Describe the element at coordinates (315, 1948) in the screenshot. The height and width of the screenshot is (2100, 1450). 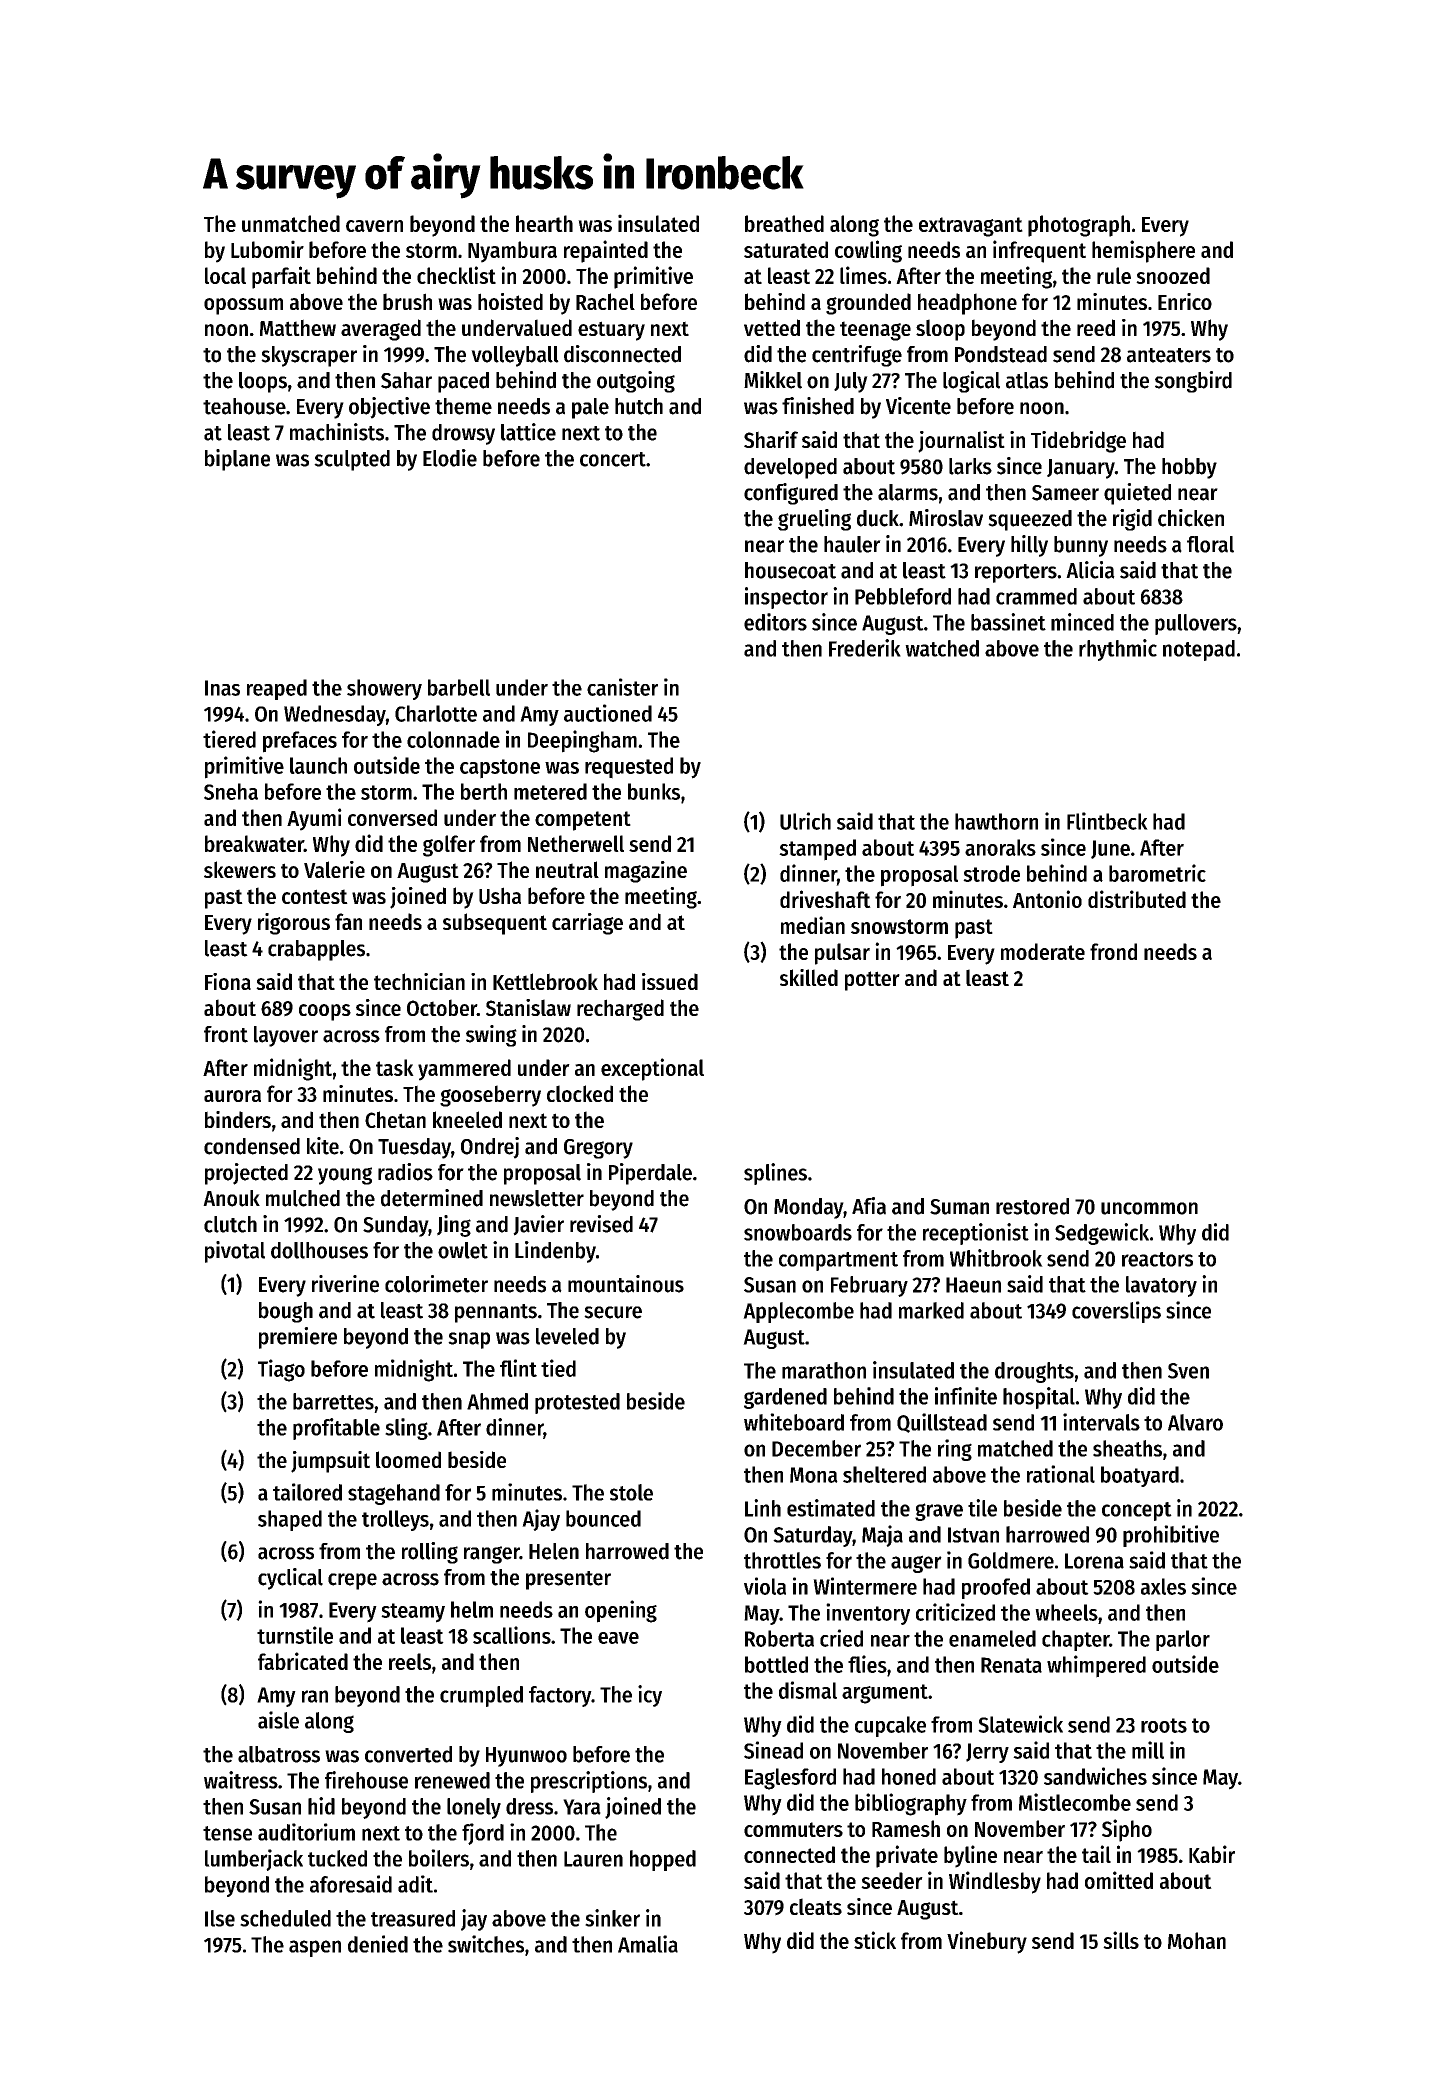
I see `aspen` at that location.
